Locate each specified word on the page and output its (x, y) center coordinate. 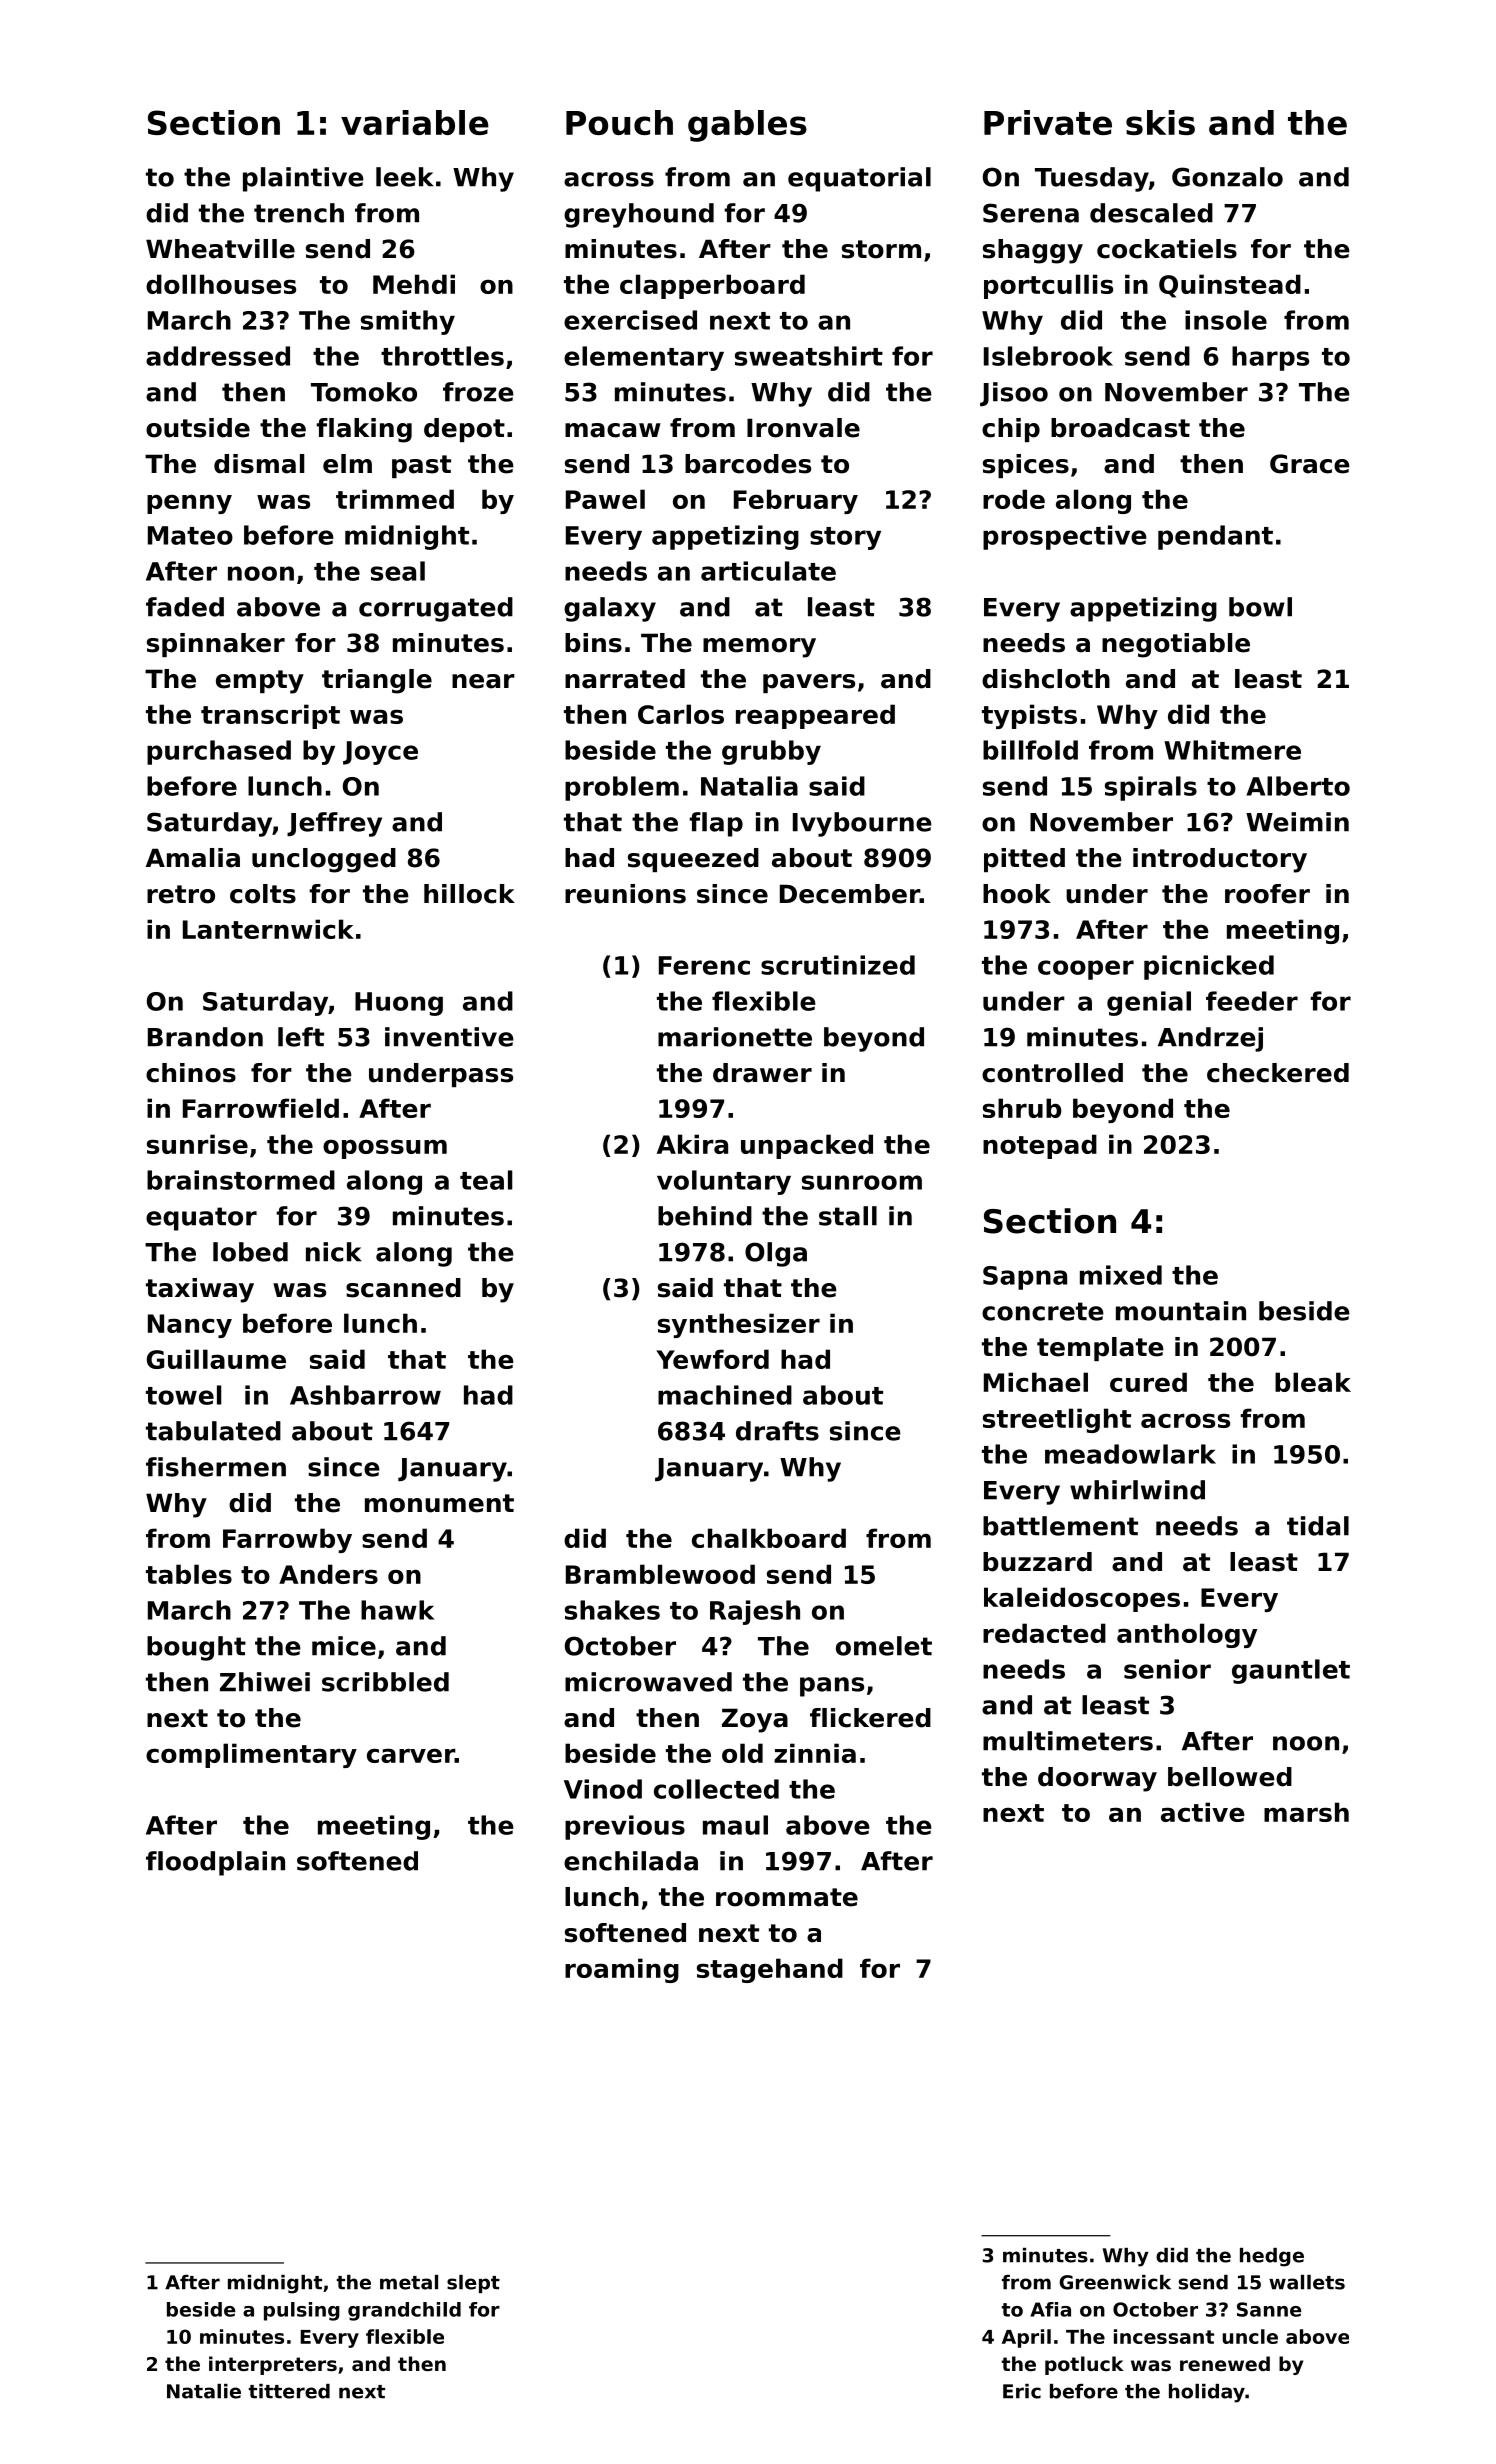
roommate (787, 1897)
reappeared (815, 716)
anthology (1187, 1635)
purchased (219, 752)
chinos (191, 1073)
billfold (1030, 750)
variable (415, 122)
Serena (1031, 213)
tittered (289, 2391)
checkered (1278, 1073)
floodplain (215, 1863)
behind (705, 1216)
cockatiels (1167, 249)
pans (832, 1687)
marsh (1306, 1812)
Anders (328, 1574)
